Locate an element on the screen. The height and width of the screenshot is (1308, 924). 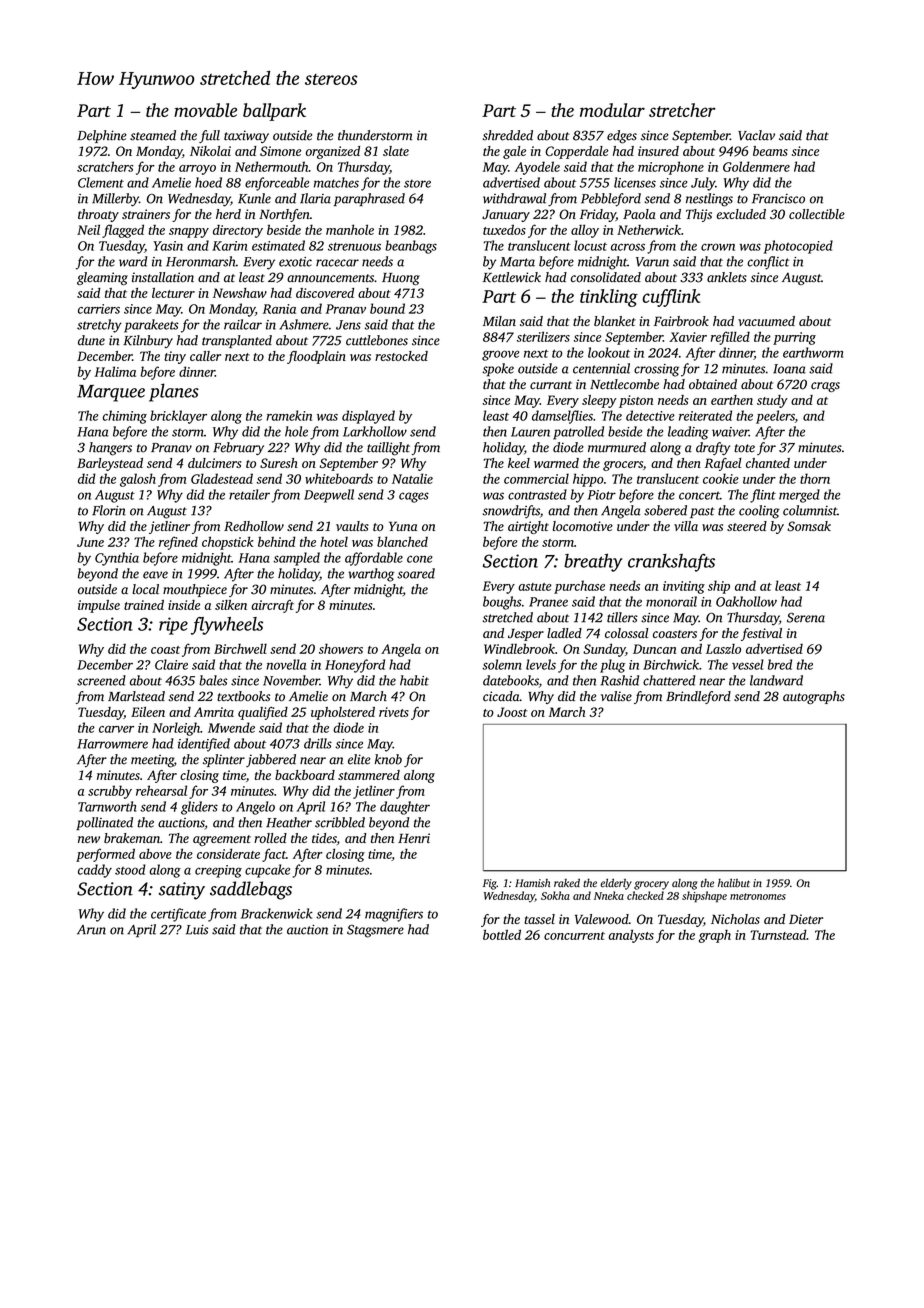
caddy is located at coordinates (95, 871).
